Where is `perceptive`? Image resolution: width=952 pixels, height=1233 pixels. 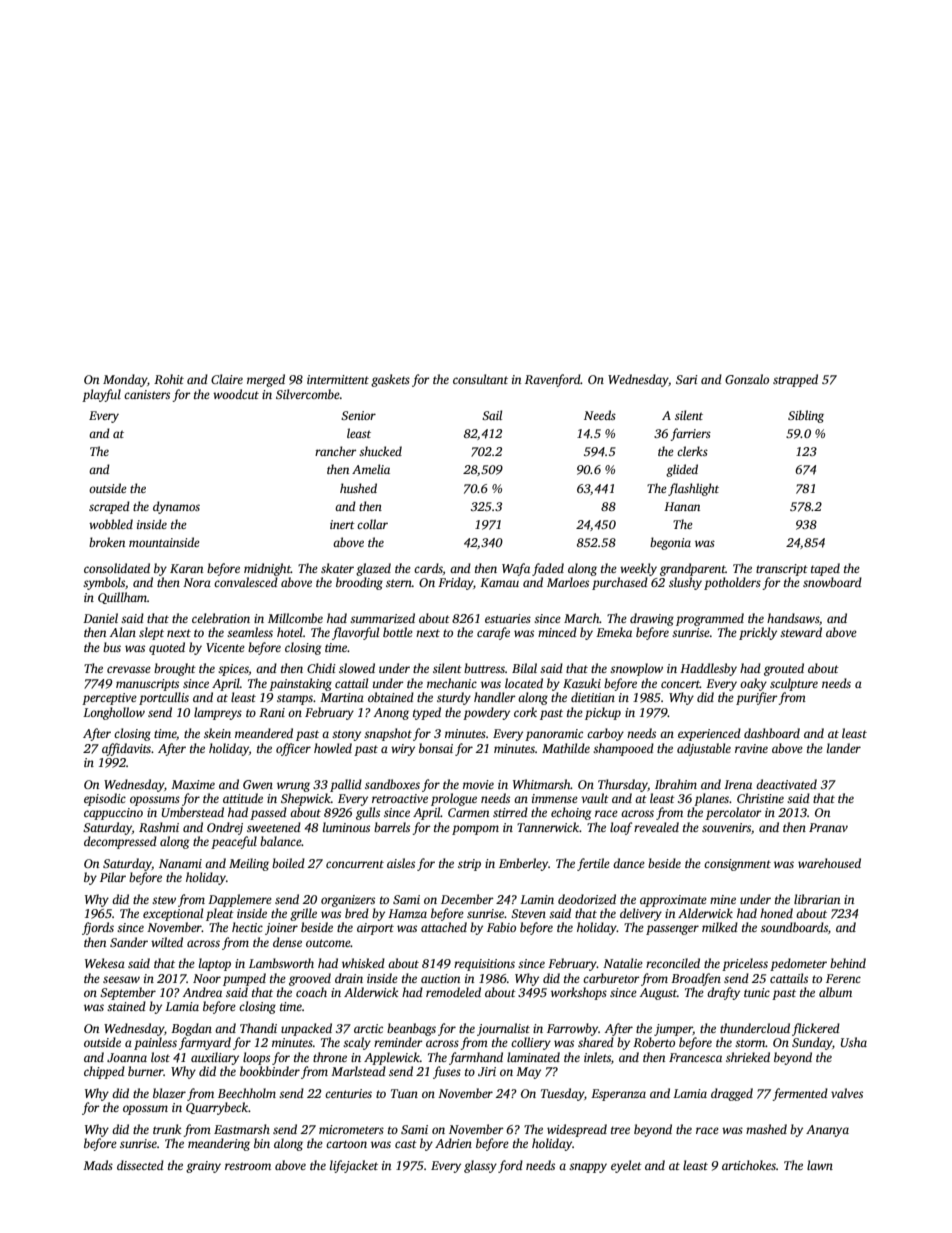 perceptive is located at coordinates (109, 699).
